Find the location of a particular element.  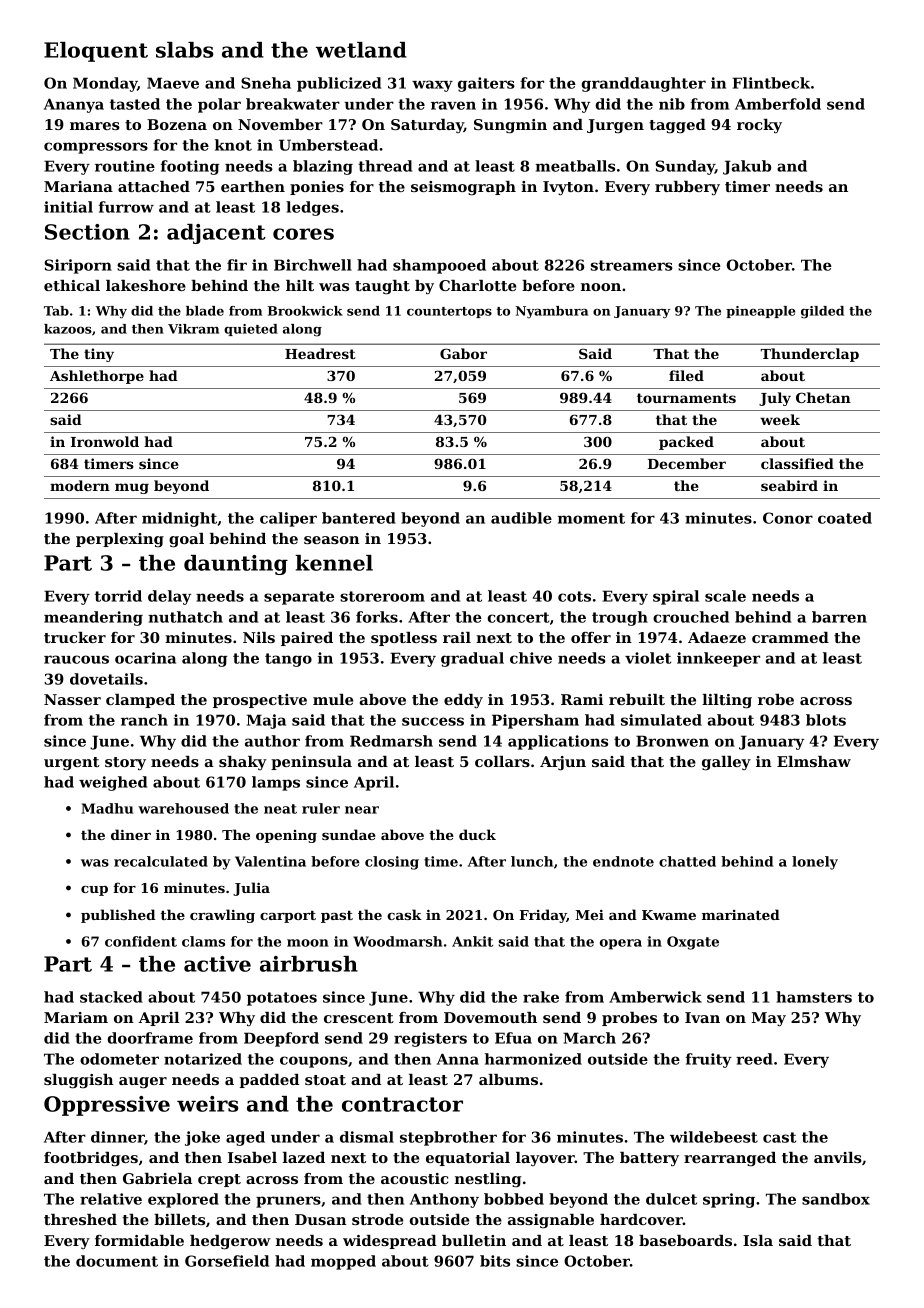

ocarina is located at coordinates (145, 658).
